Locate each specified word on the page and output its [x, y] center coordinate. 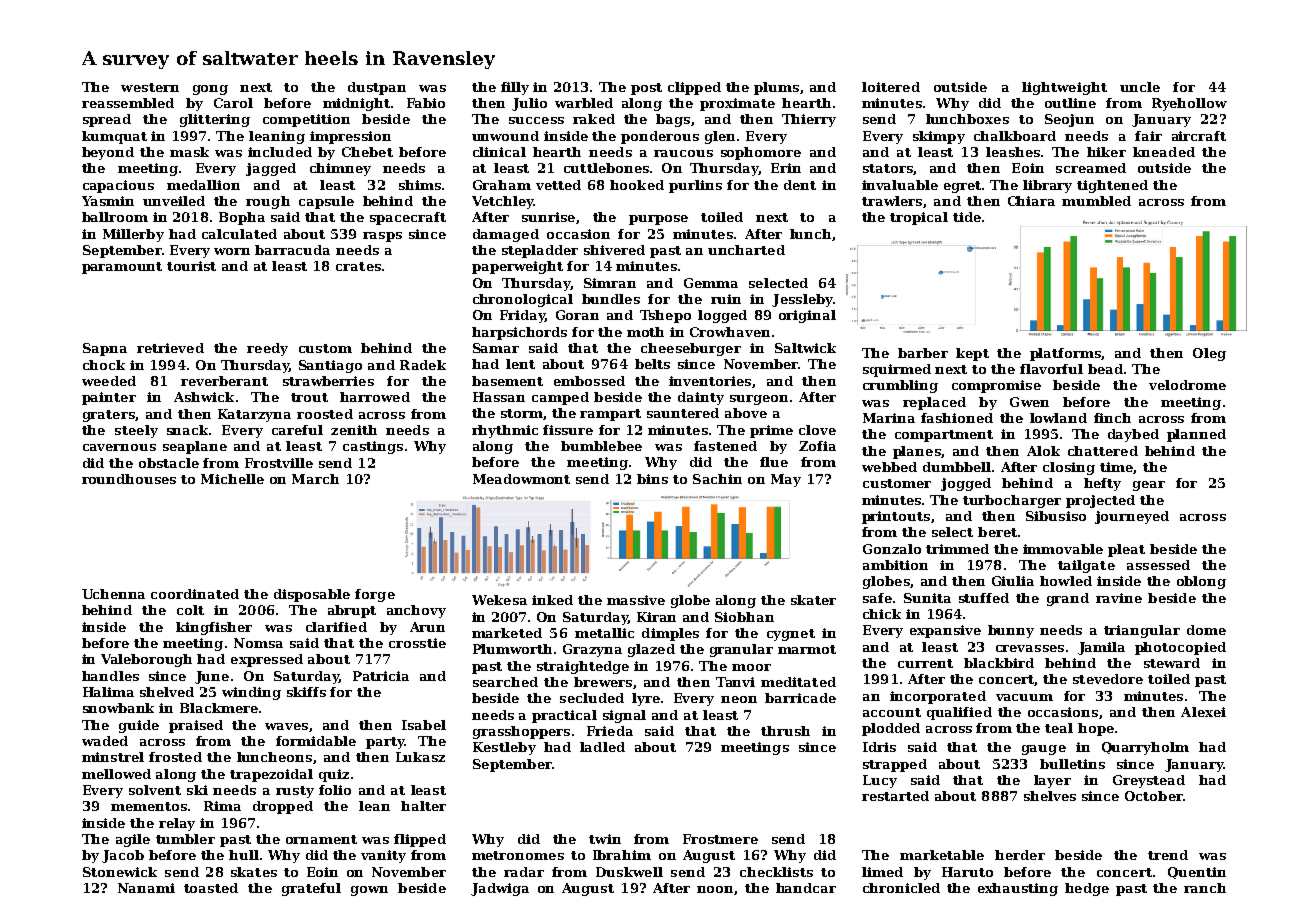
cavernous [119, 447]
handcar [806, 888]
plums [776, 88]
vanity [383, 856]
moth [645, 332]
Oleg [1209, 354]
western [150, 87]
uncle [1140, 87]
